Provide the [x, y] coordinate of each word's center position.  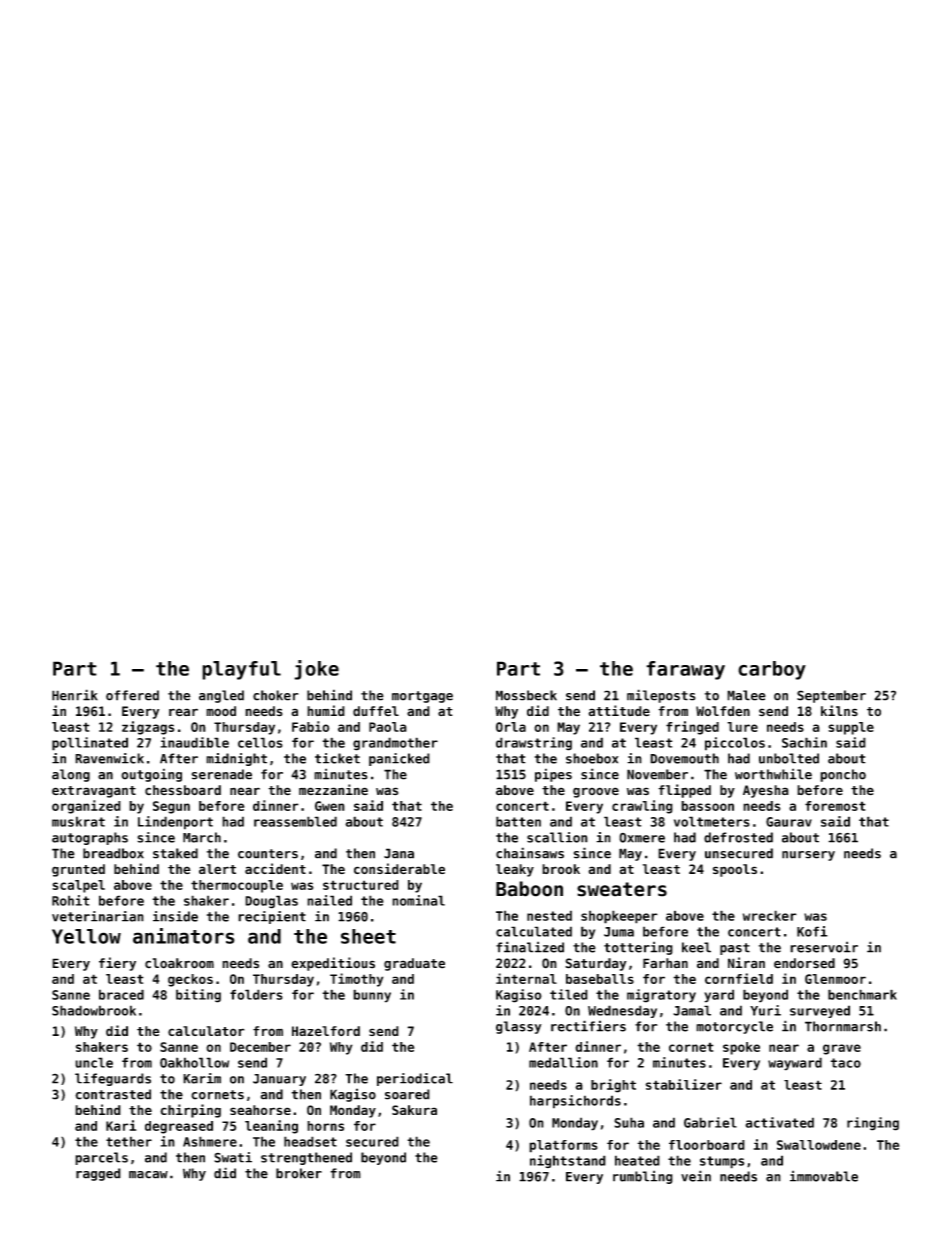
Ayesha [766, 791]
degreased [179, 1127]
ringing [873, 1124]
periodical [415, 1079]
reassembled [295, 821]
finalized [530, 947]
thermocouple [237, 886]
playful [241, 670]
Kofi [812, 931]
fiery [117, 964]
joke [316, 670]
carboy [772, 670]
